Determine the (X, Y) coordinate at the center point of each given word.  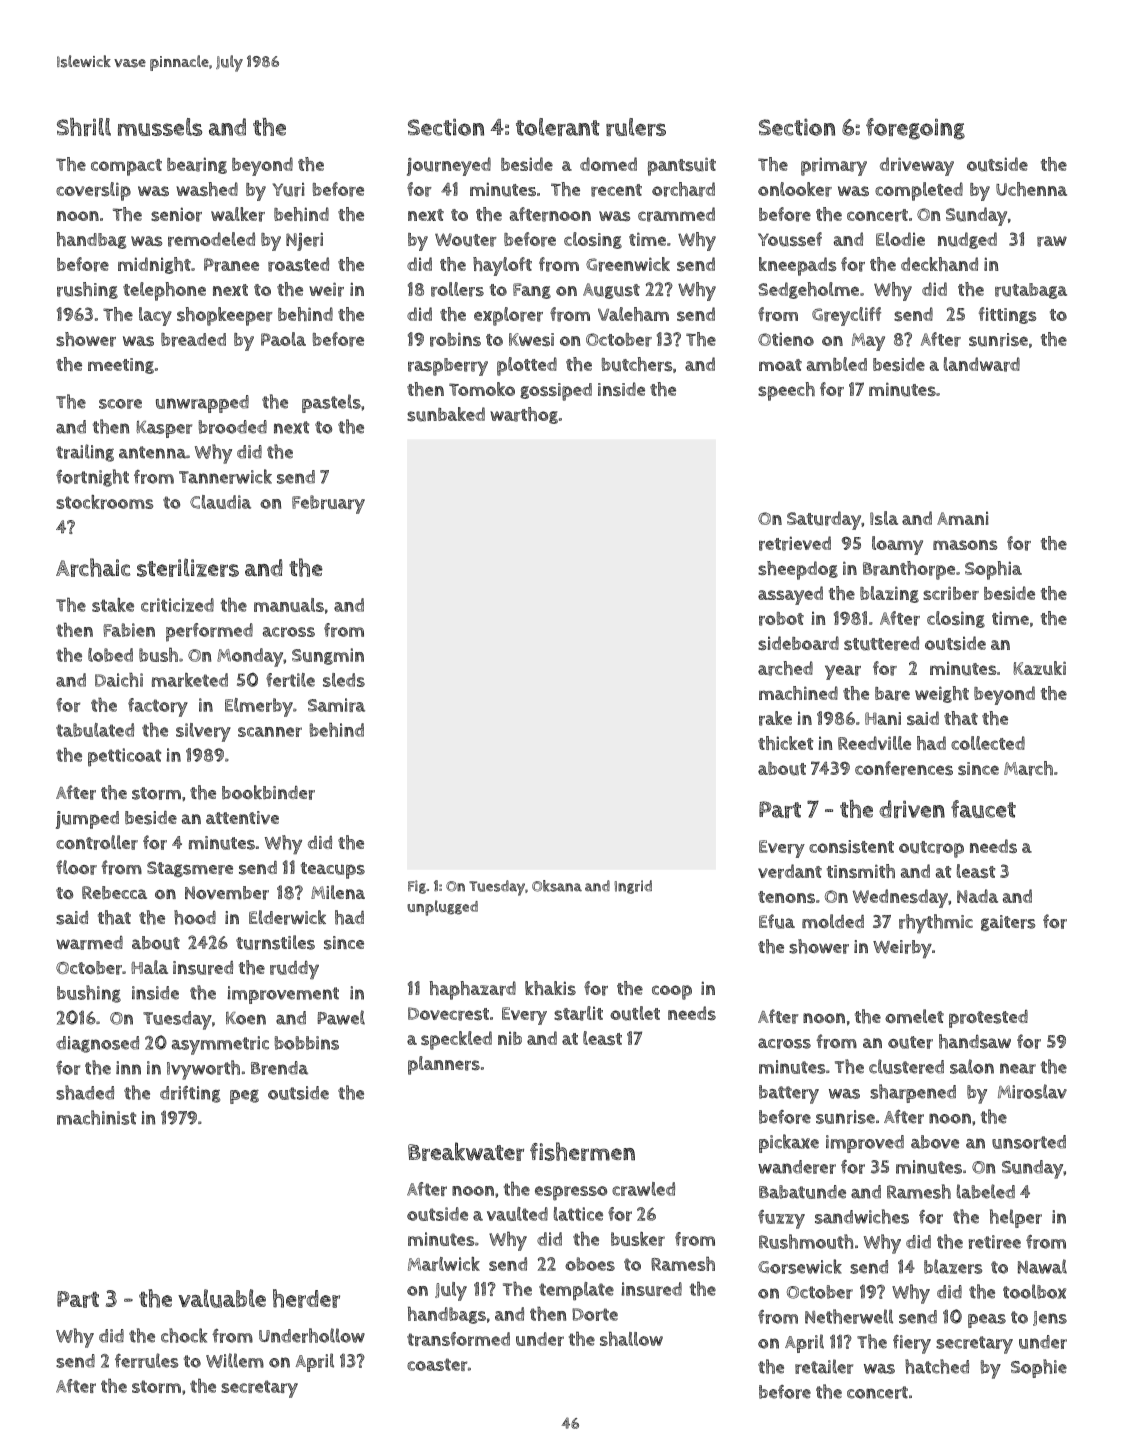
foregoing (915, 129)
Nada (977, 896)
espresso (571, 1193)
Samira (336, 705)
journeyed (449, 166)
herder (306, 1298)
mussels (160, 127)
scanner (270, 732)
